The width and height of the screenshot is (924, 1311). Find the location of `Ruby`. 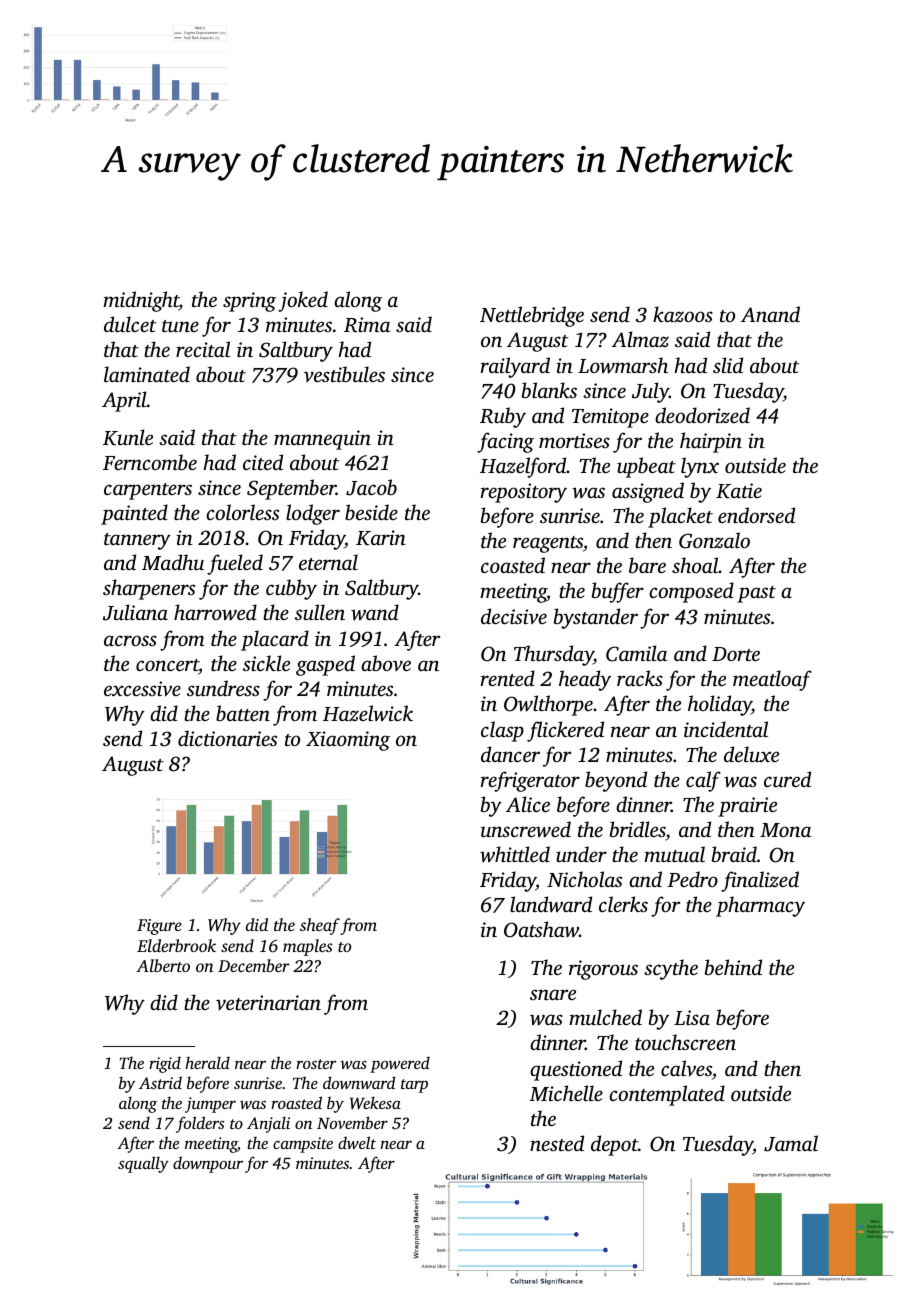

Ruby is located at coordinates (503, 417).
